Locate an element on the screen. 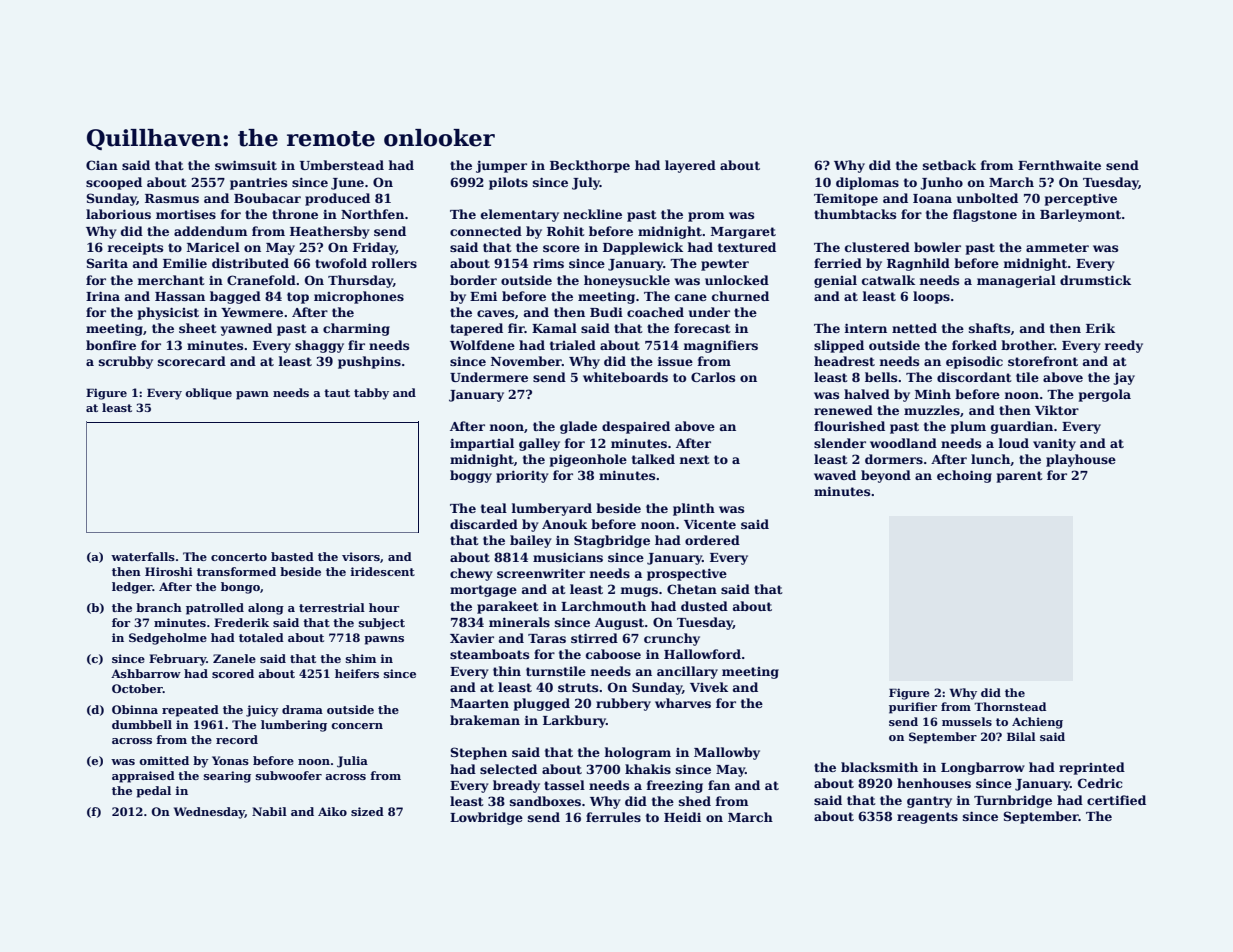 Image resolution: width=1233 pixels, height=952 pixels. layered is located at coordinates (690, 166).
